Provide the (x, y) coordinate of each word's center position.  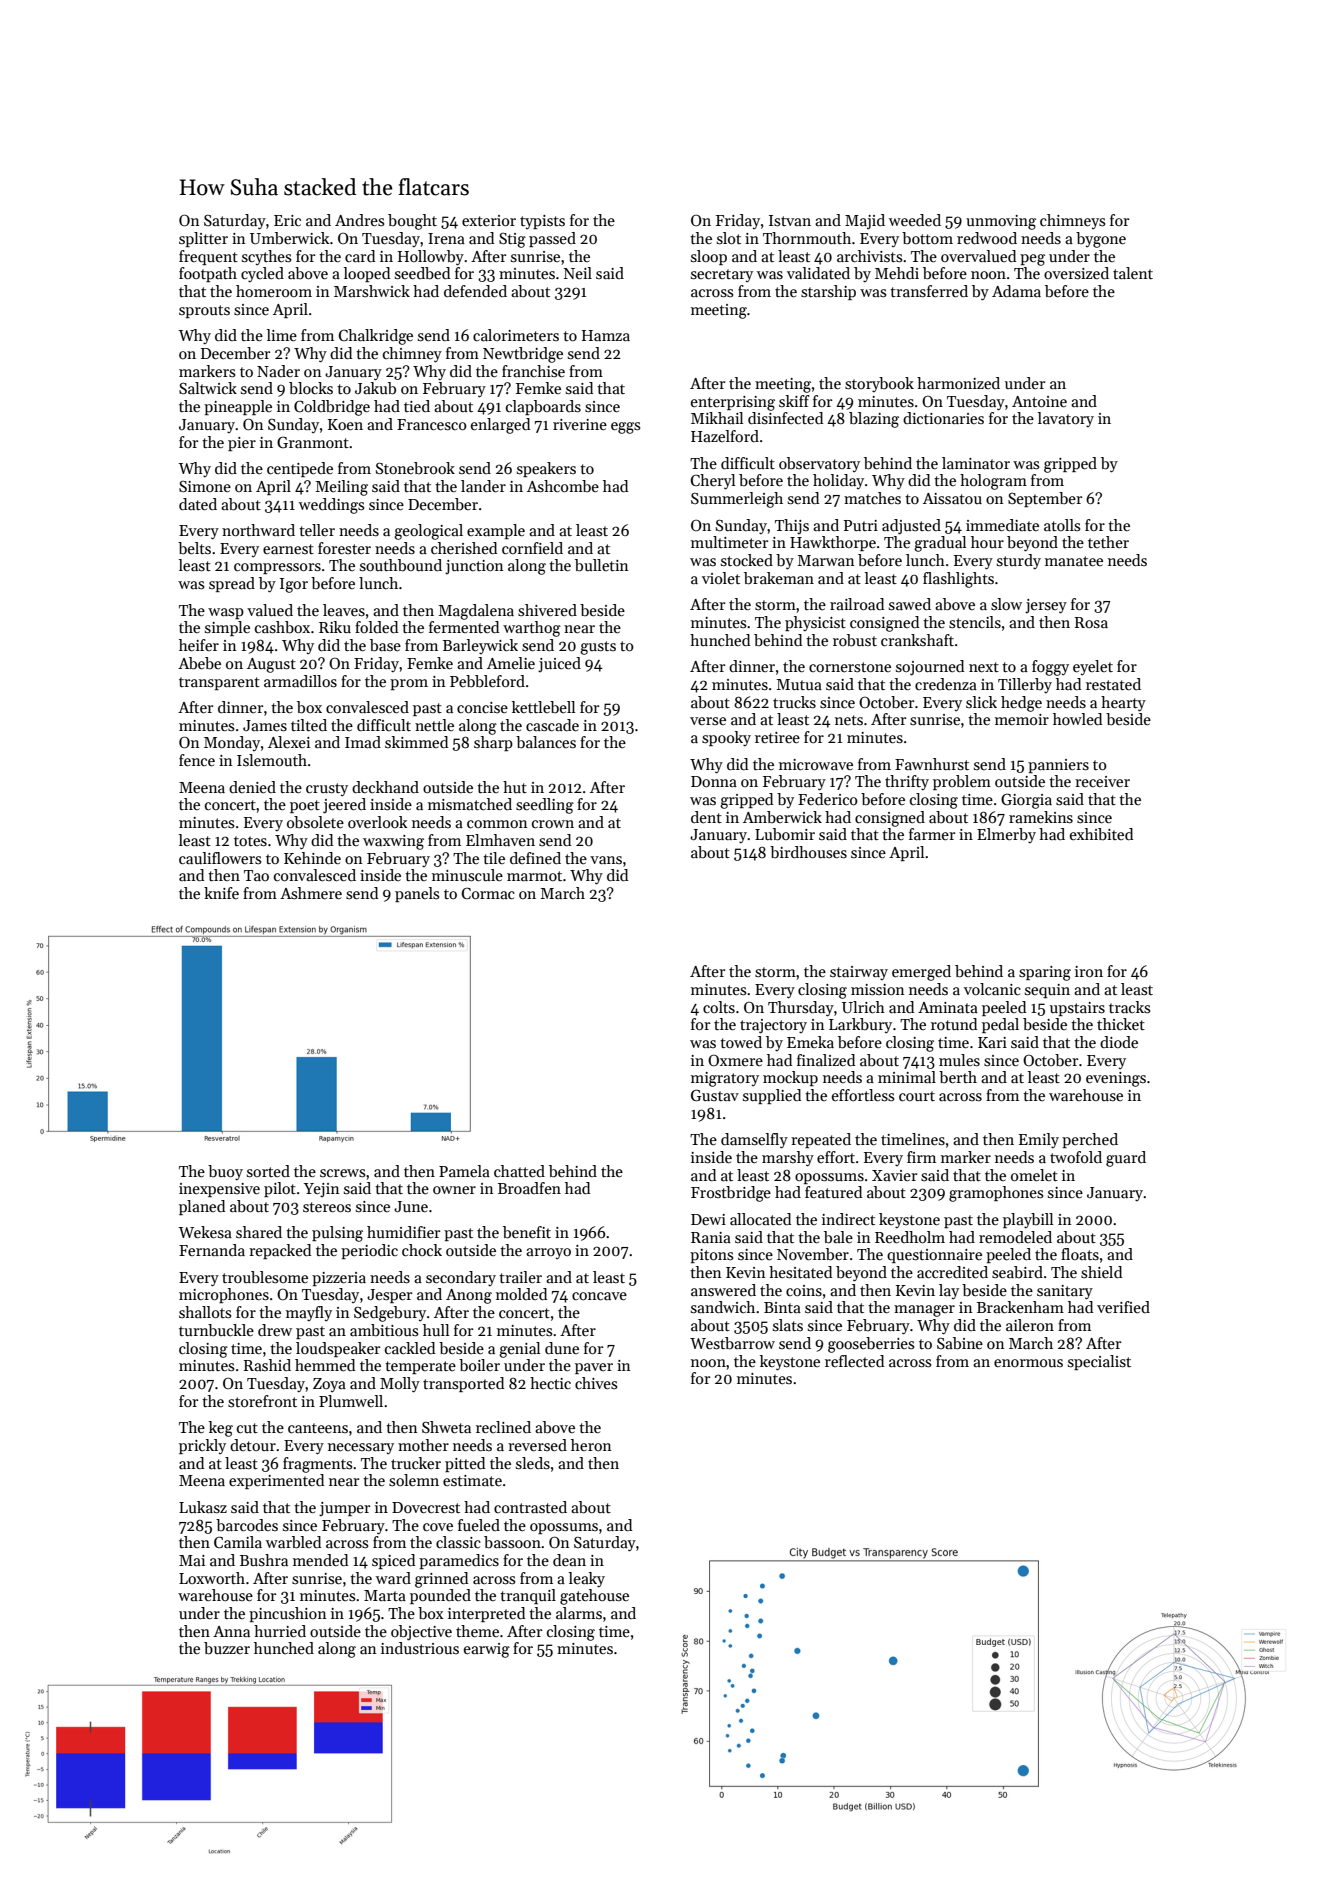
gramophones (996, 1194)
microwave (816, 764)
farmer (932, 834)
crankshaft (917, 640)
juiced (559, 664)
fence (197, 760)
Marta (385, 1595)
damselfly (754, 1141)
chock (422, 1250)
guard (1126, 1159)
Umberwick (290, 238)
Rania (711, 1237)
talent (1133, 273)
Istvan (790, 220)
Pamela (464, 1171)
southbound (401, 565)
